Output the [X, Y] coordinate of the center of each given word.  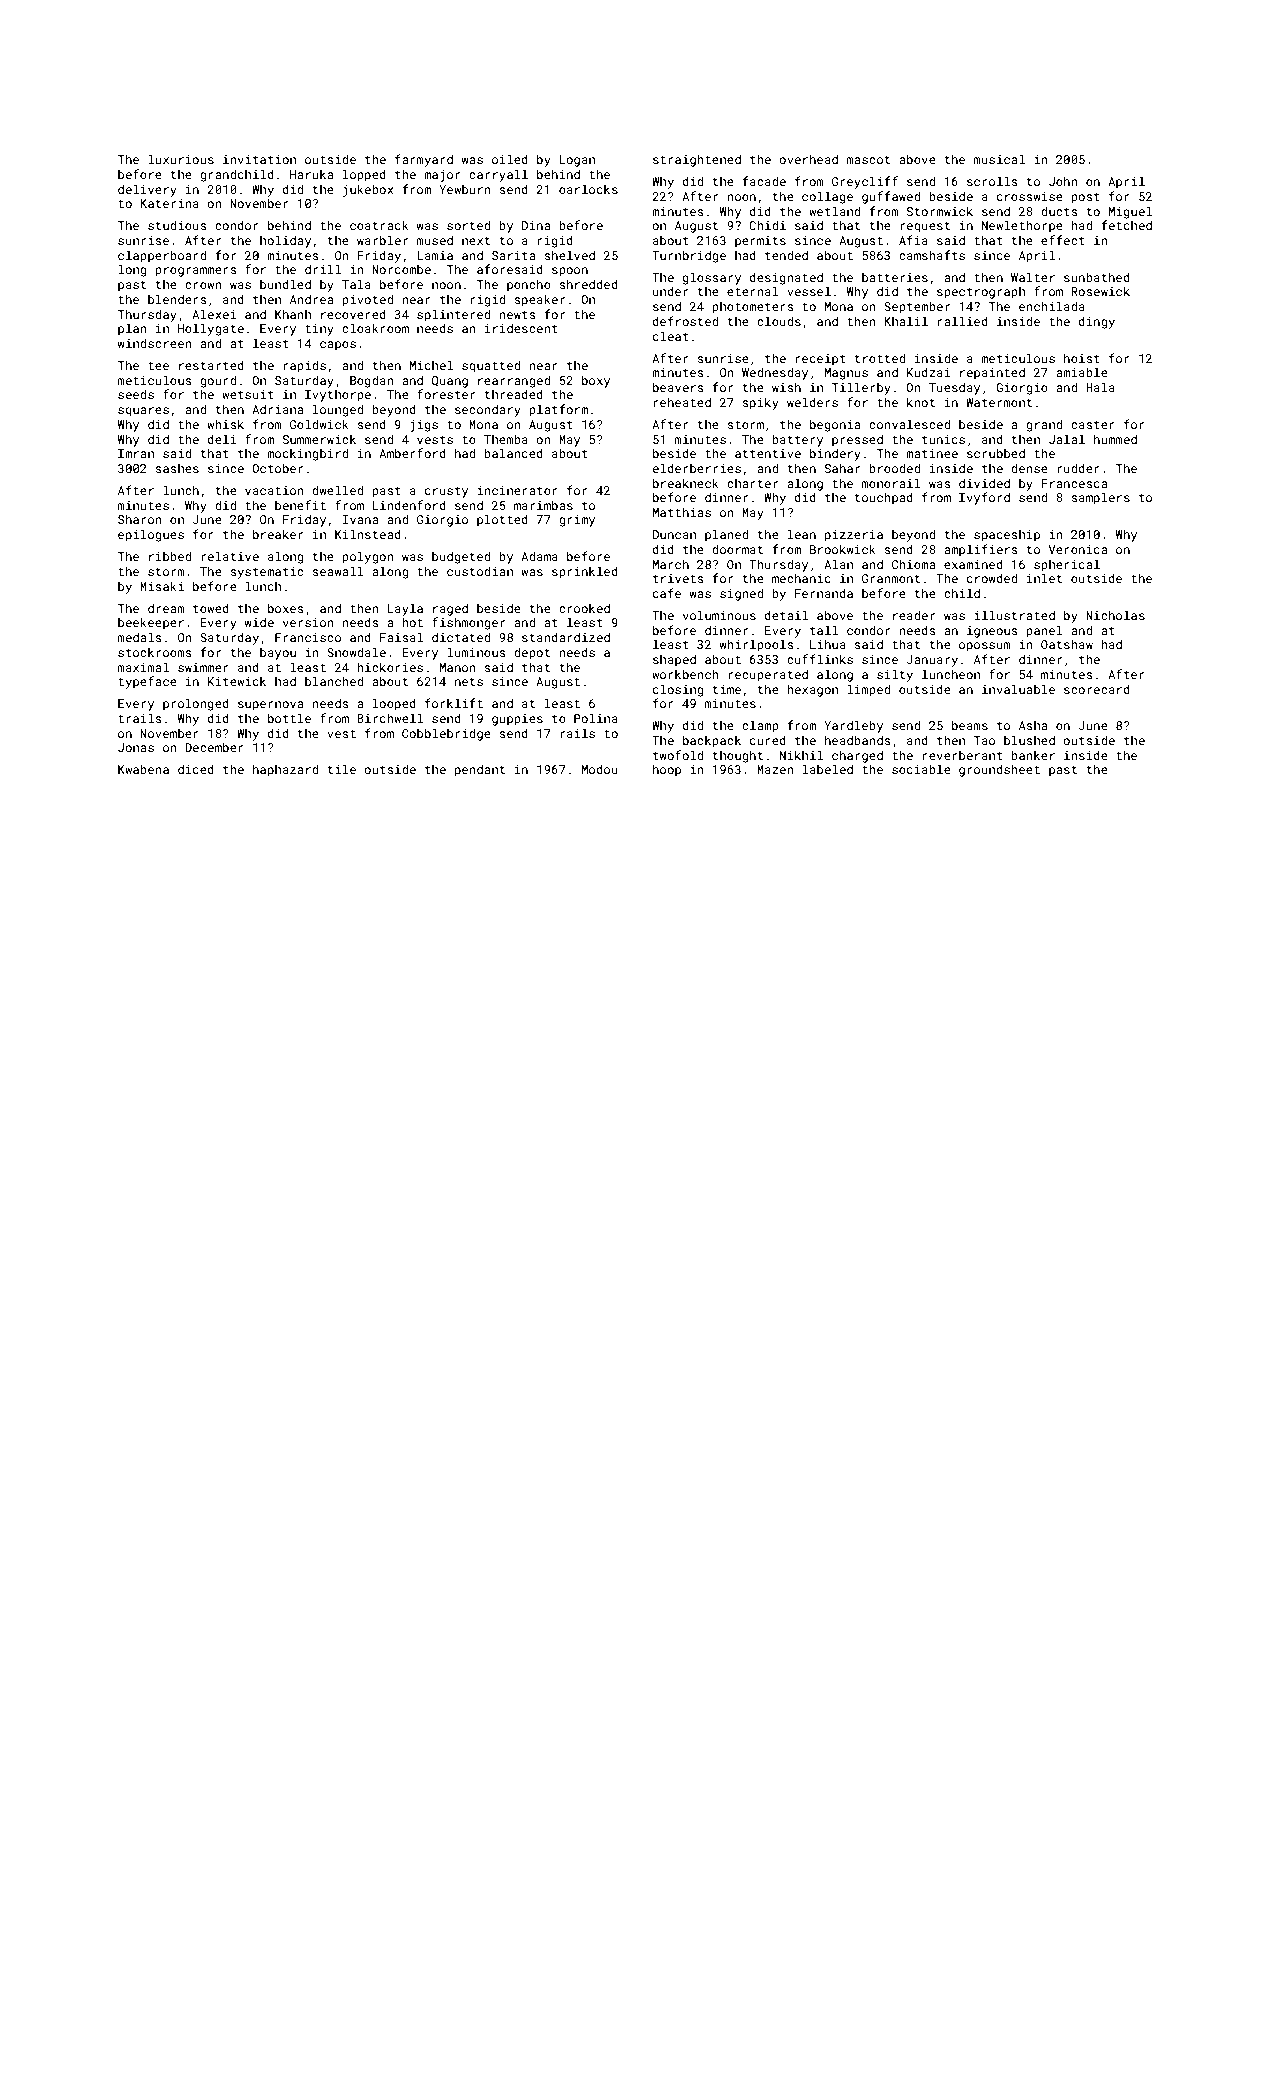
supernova [270, 706]
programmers [196, 272]
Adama [539, 556]
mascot [868, 160]
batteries [895, 277]
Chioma [913, 564]
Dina [536, 225]
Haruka [311, 174]
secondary [488, 410]
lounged [338, 410]
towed [211, 608]
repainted [992, 373]
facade [764, 181]
